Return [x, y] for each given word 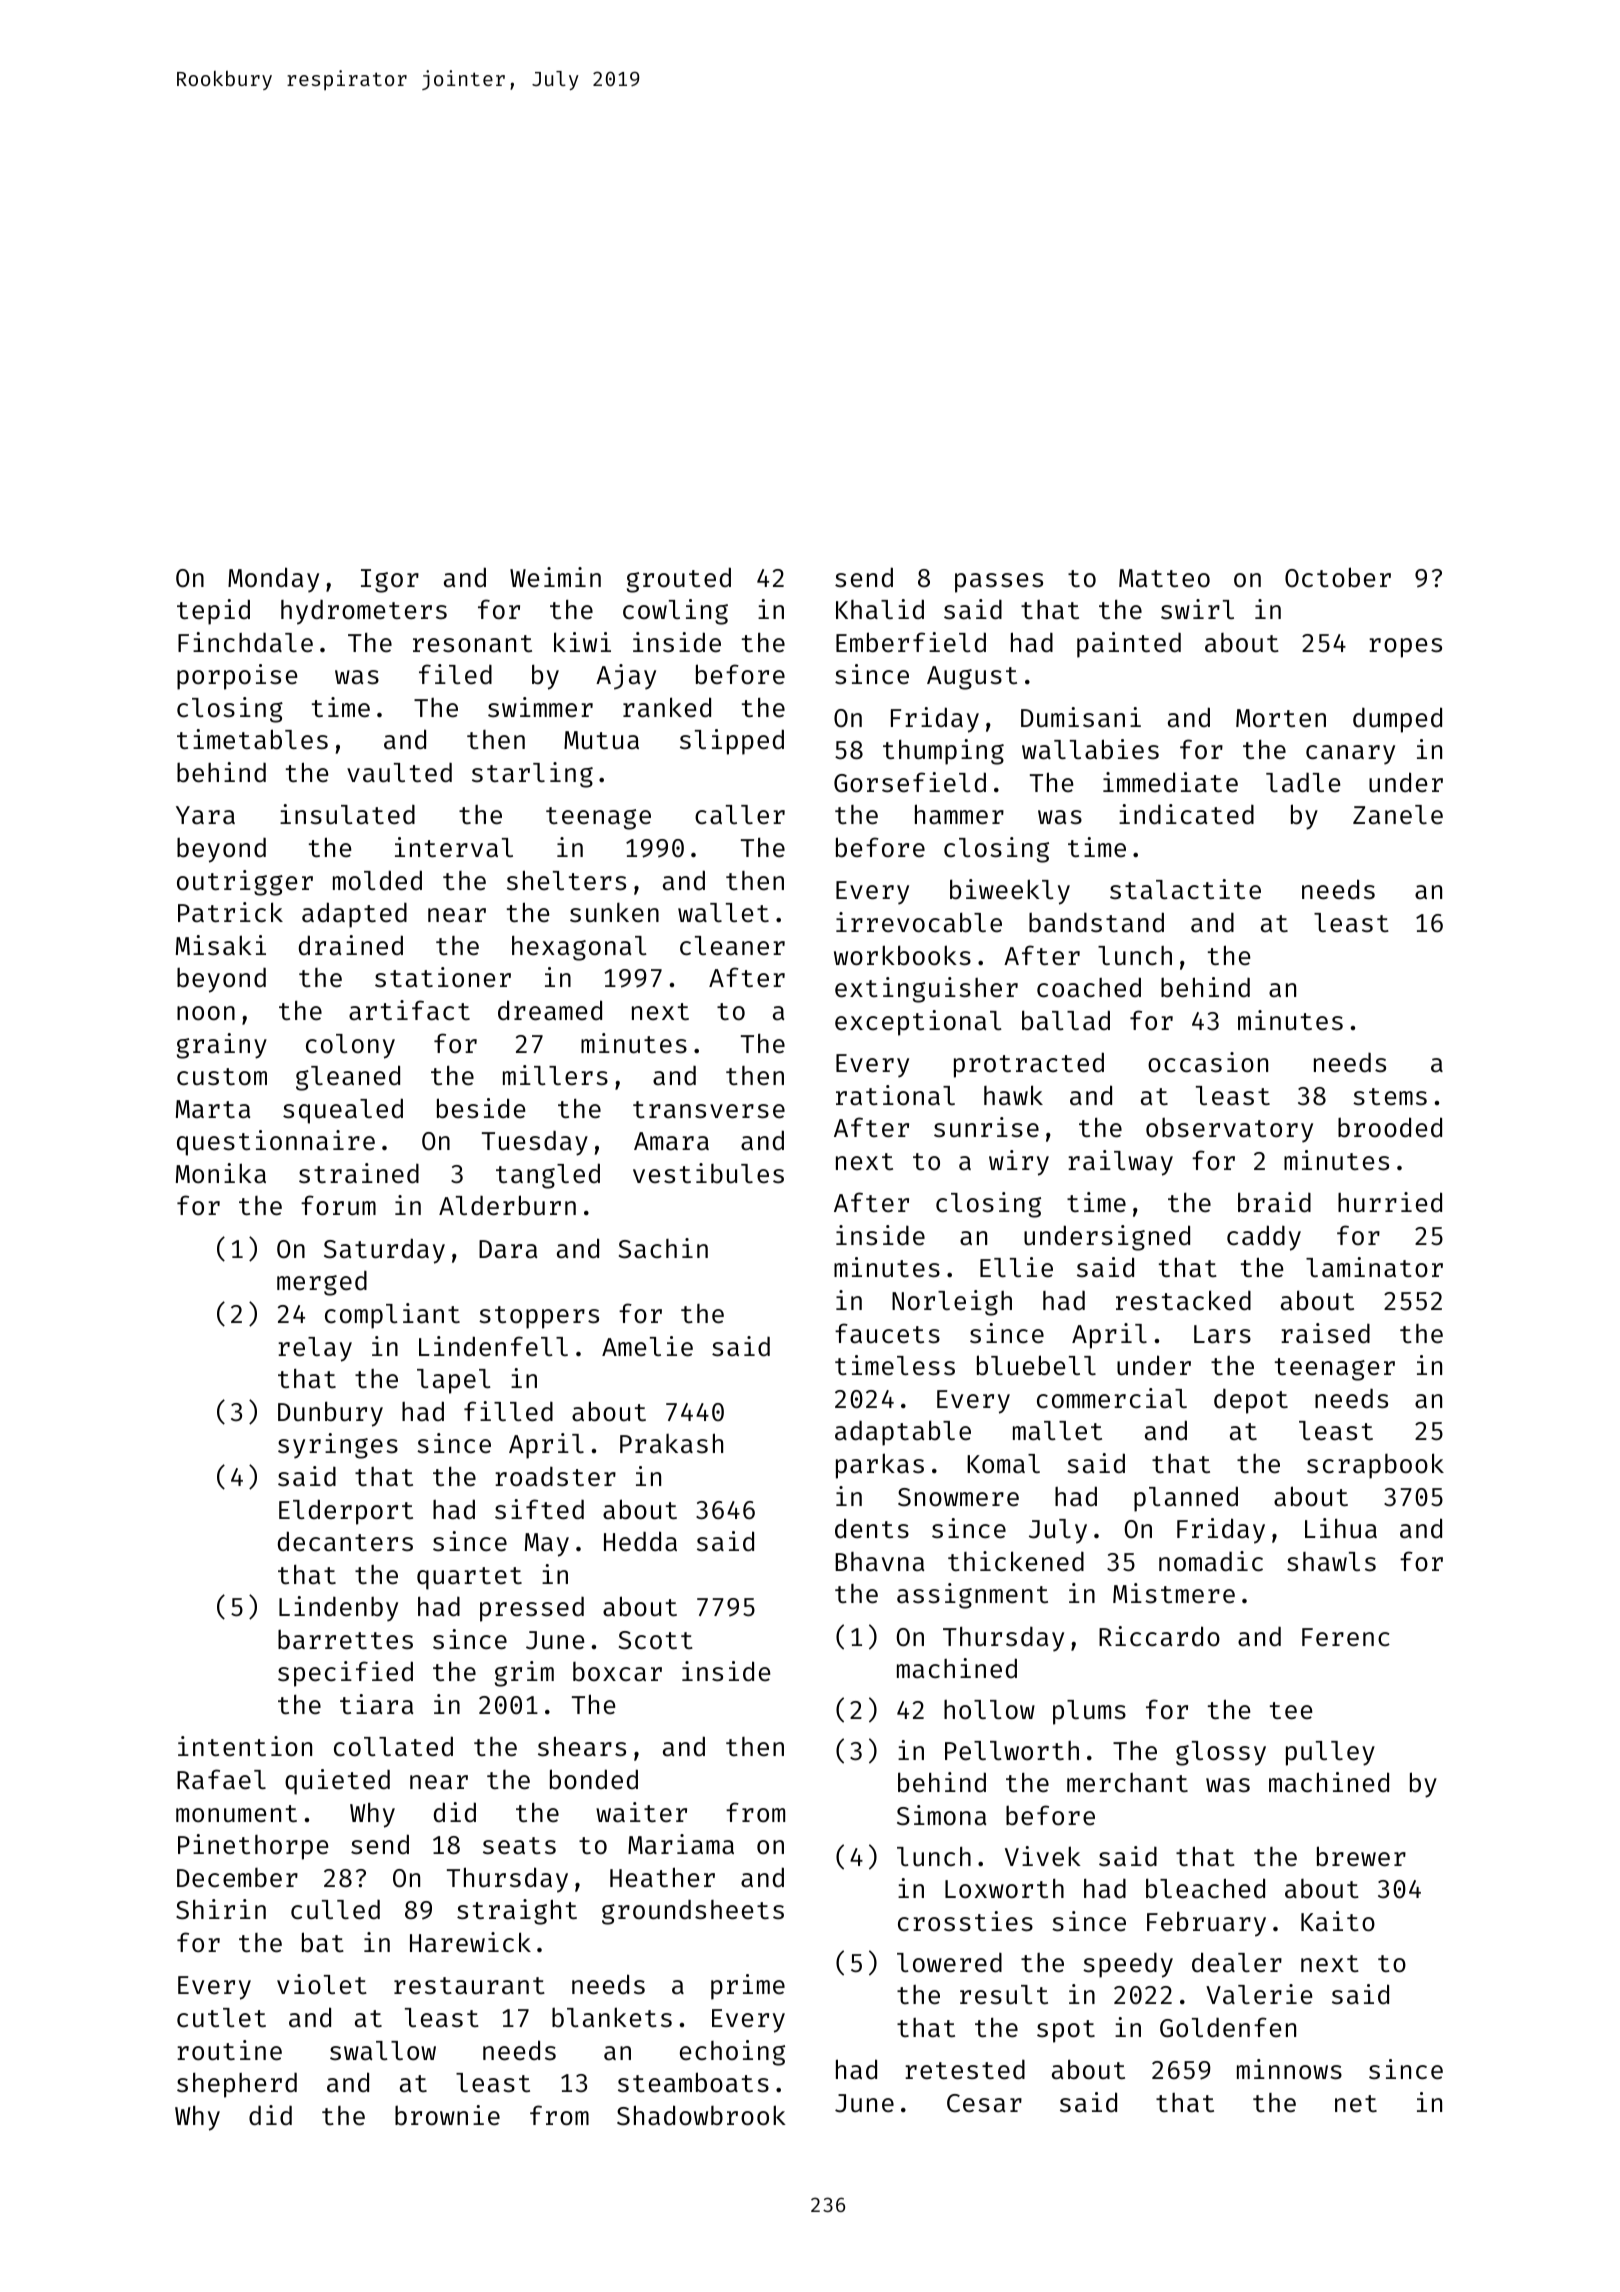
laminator [1374, 1267]
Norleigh [952, 1303]
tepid [213, 612]
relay [315, 1349]
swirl [1197, 609]
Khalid [880, 609]
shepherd [237, 2085]
